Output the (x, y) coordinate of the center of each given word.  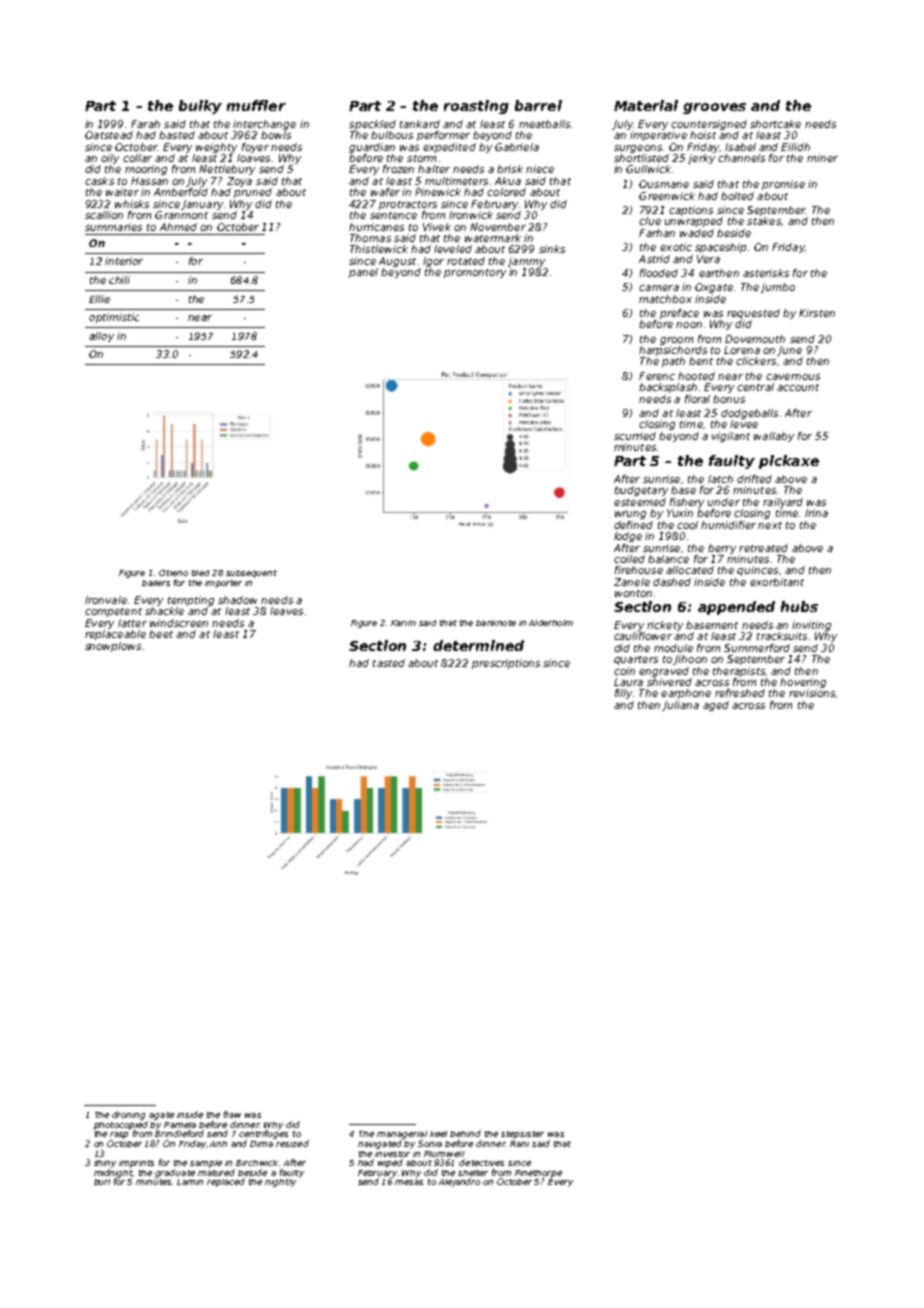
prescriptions (506, 664)
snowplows (113, 647)
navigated (380, 1144)
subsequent (251, 574)
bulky (200, 107)
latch (720, 479)
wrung (630, 515)
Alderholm (551, 623)
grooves (714, 108)
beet (161, 634)
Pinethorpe (538, 1174)
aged (716, 706)
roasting (476, 107)
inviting (811, 626)
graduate (175, 1173)
